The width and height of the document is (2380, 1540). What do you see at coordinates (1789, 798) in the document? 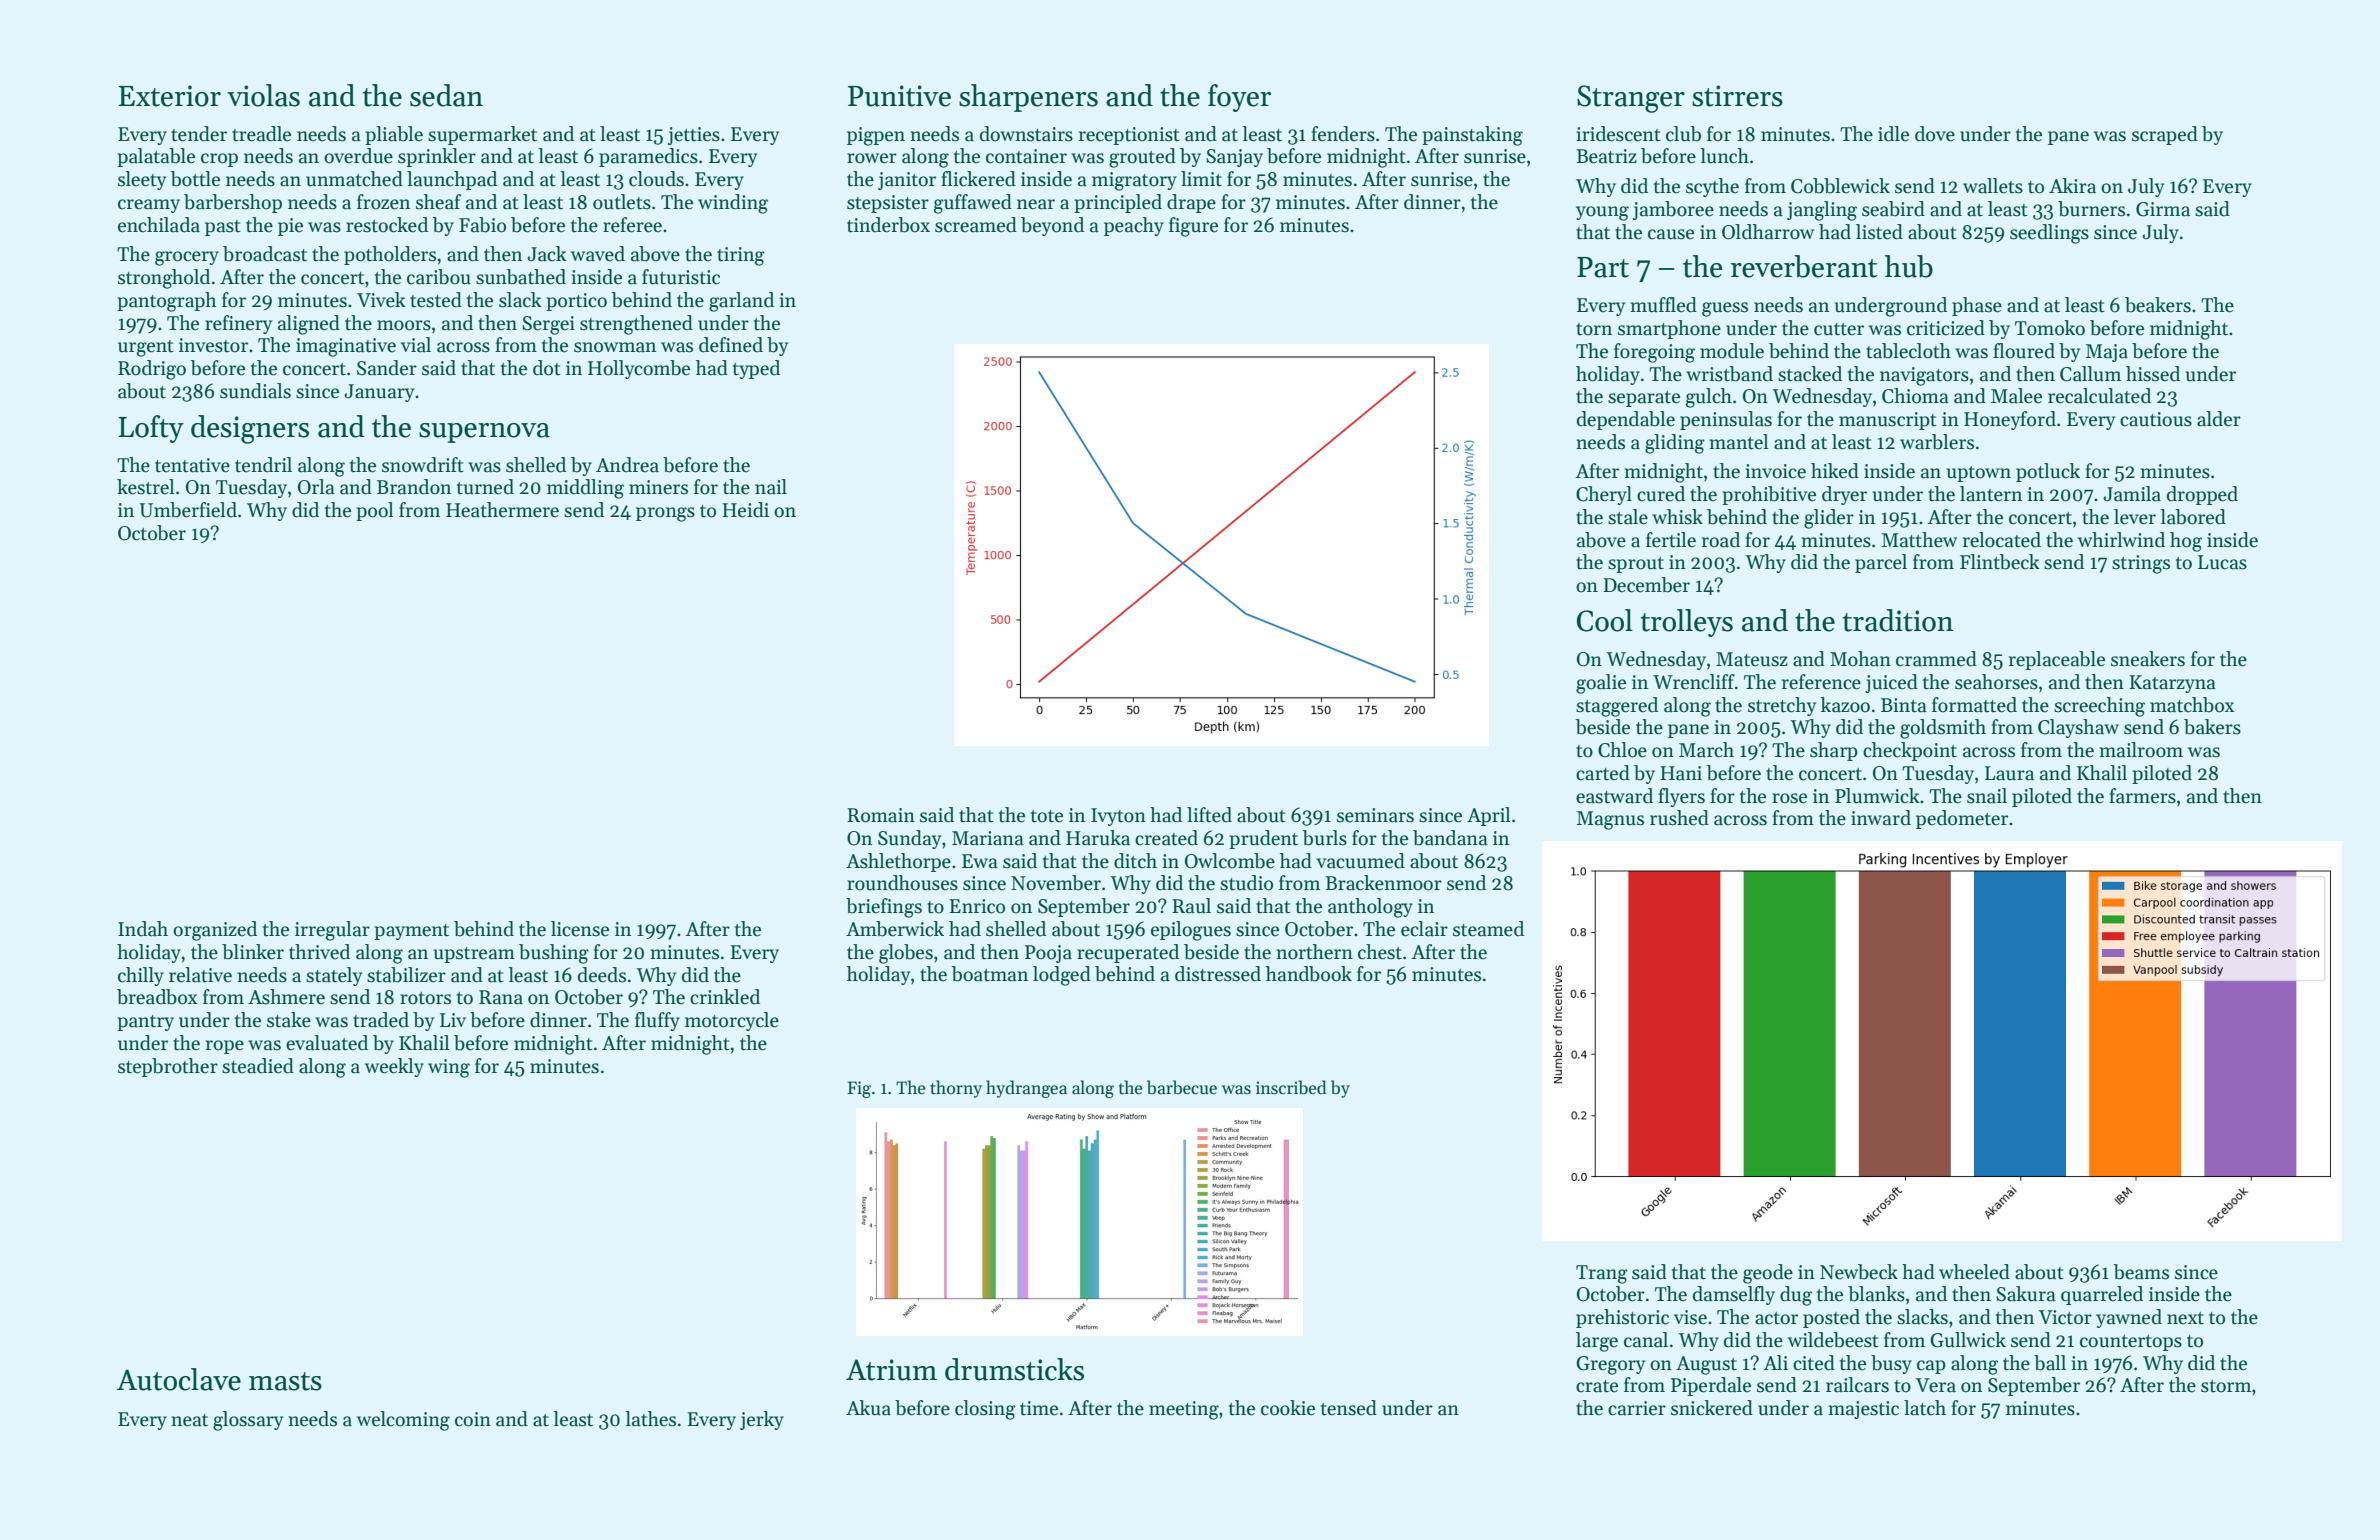
I see `rose` at bounding box center [1789, 798].
